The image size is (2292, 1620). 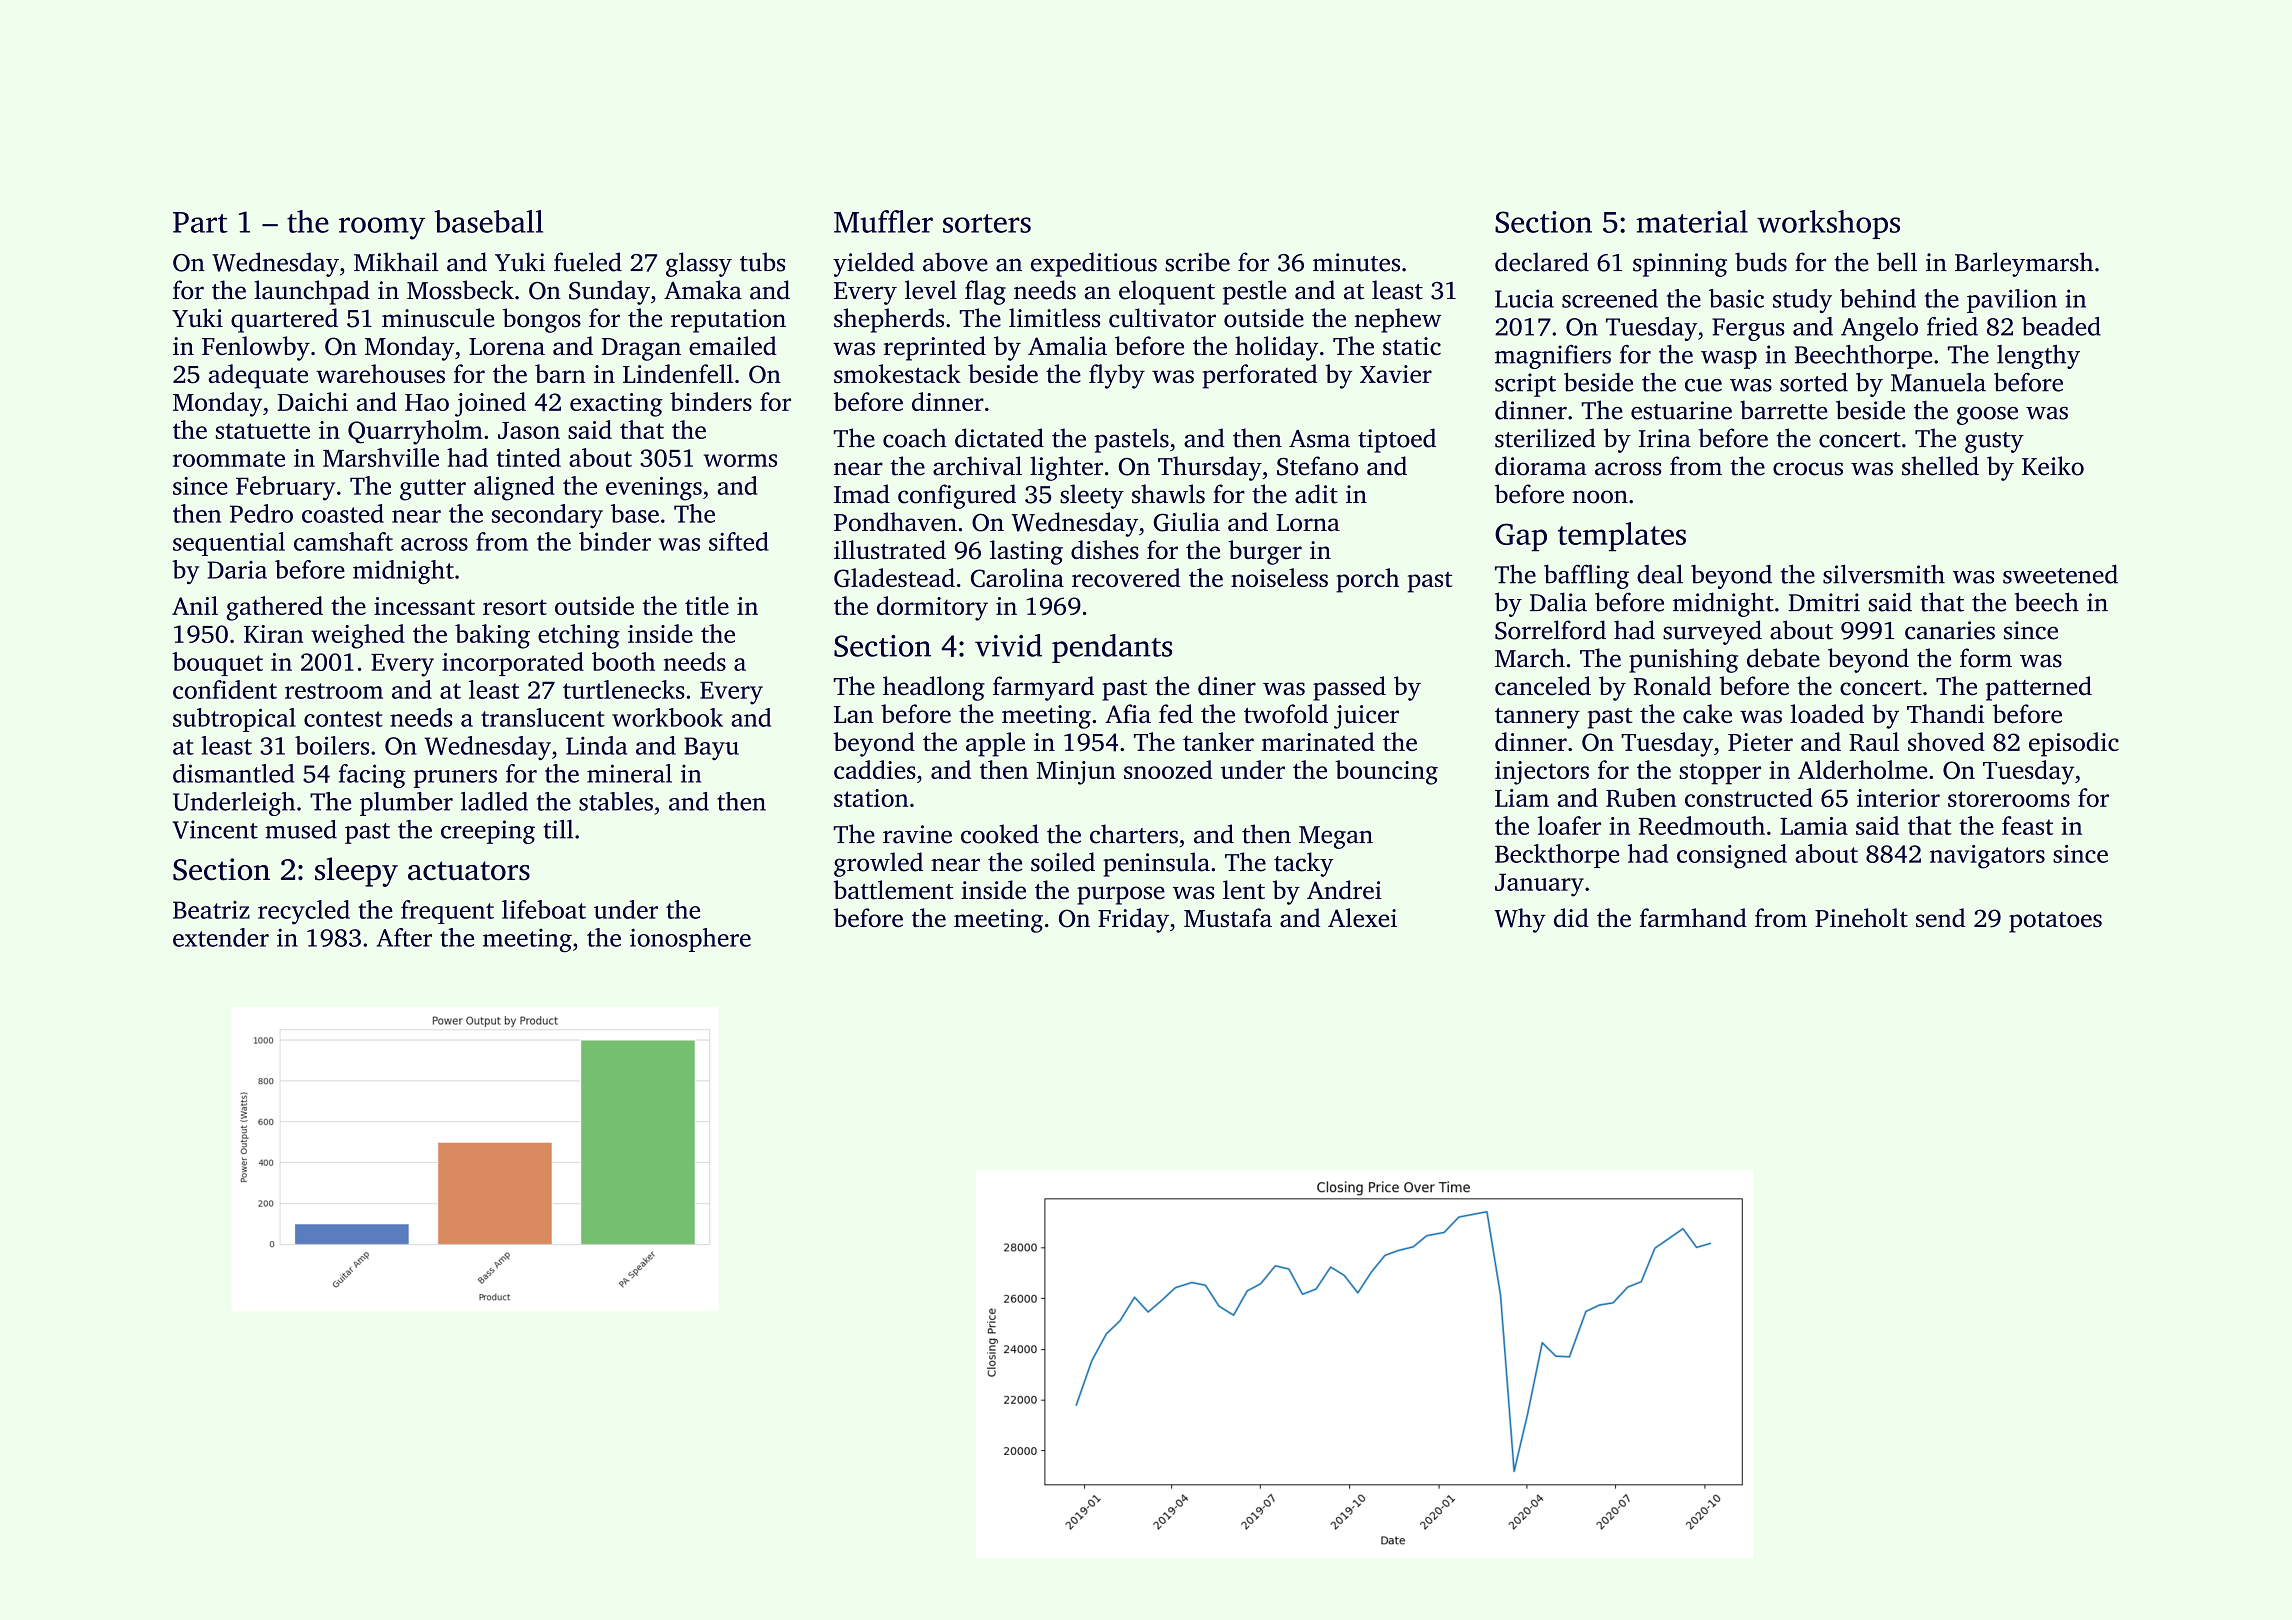 I want to click on Lan, so click(x=854, y=714).
